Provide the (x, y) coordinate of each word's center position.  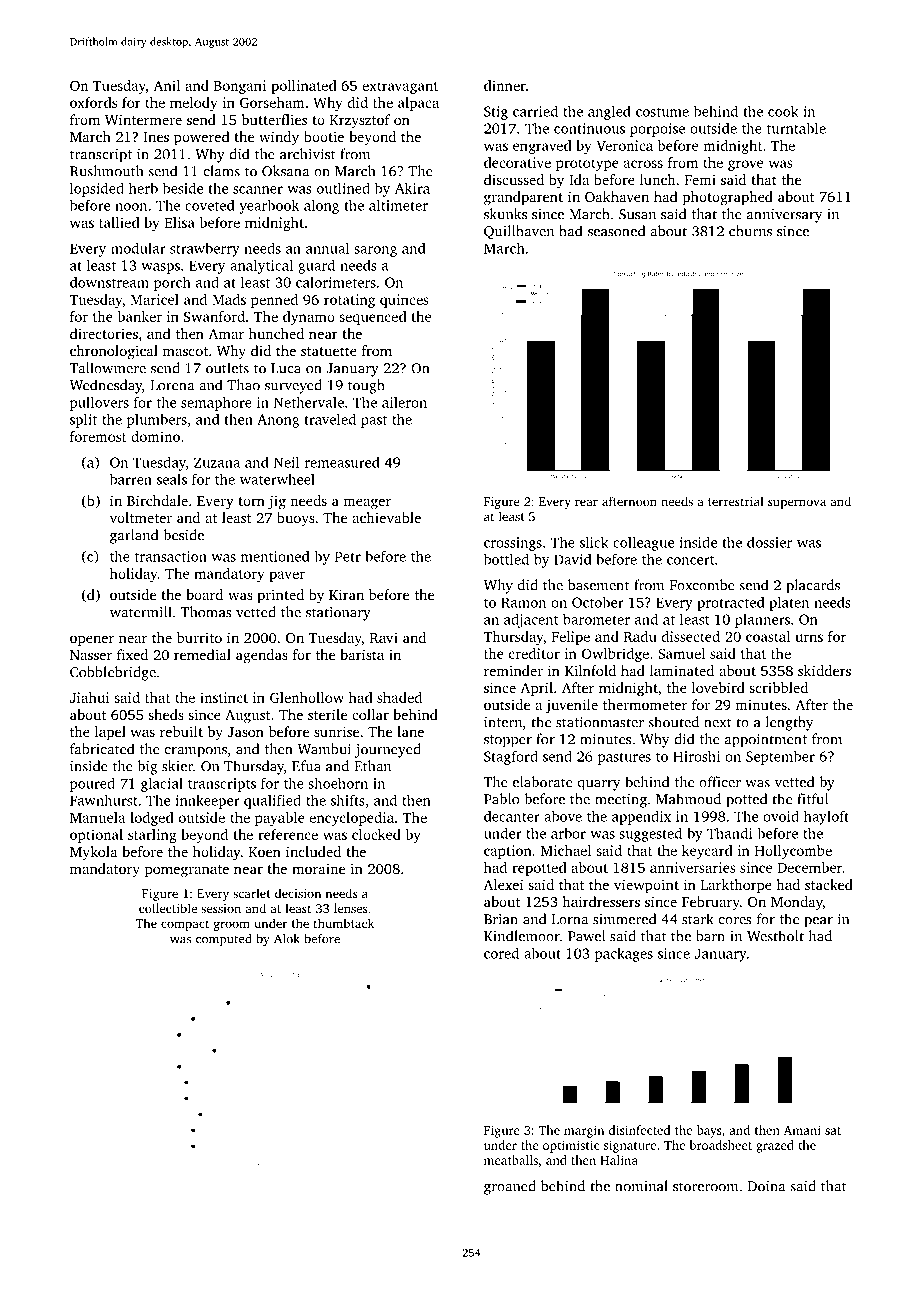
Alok (287, 938)
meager (367, 504)
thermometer (645, 704)
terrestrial (736, 501)
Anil (166, 85)
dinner (505, 85)
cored (501, 953)
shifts (348, 800)
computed (224, 940)
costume (662, 112)
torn (251, 501)
